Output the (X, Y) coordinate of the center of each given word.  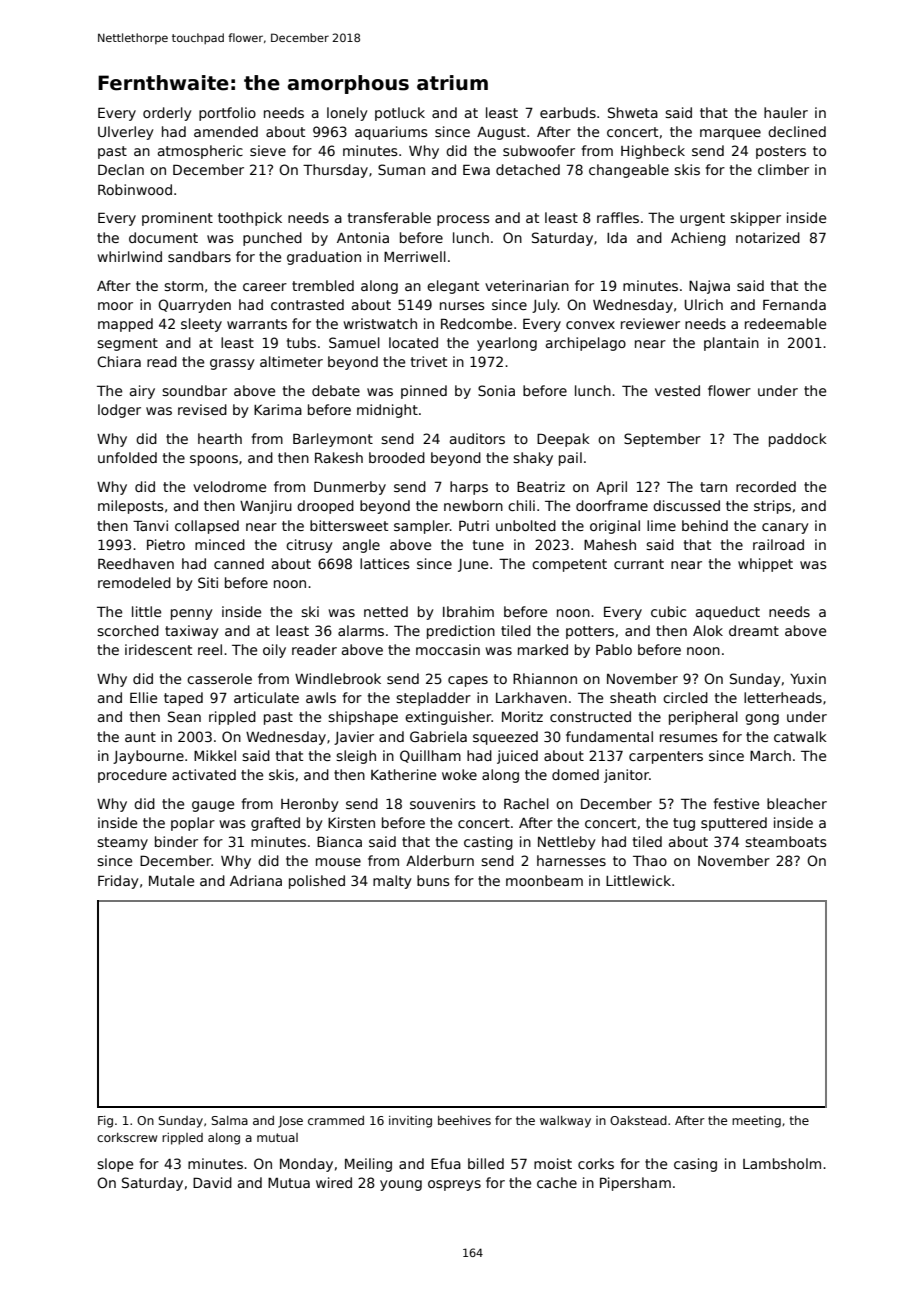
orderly (167, 114)
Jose (290, 1122)
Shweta (633, 112)
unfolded (127, 457)
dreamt (754, 630)
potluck (400, 114)
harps (469, 488)
